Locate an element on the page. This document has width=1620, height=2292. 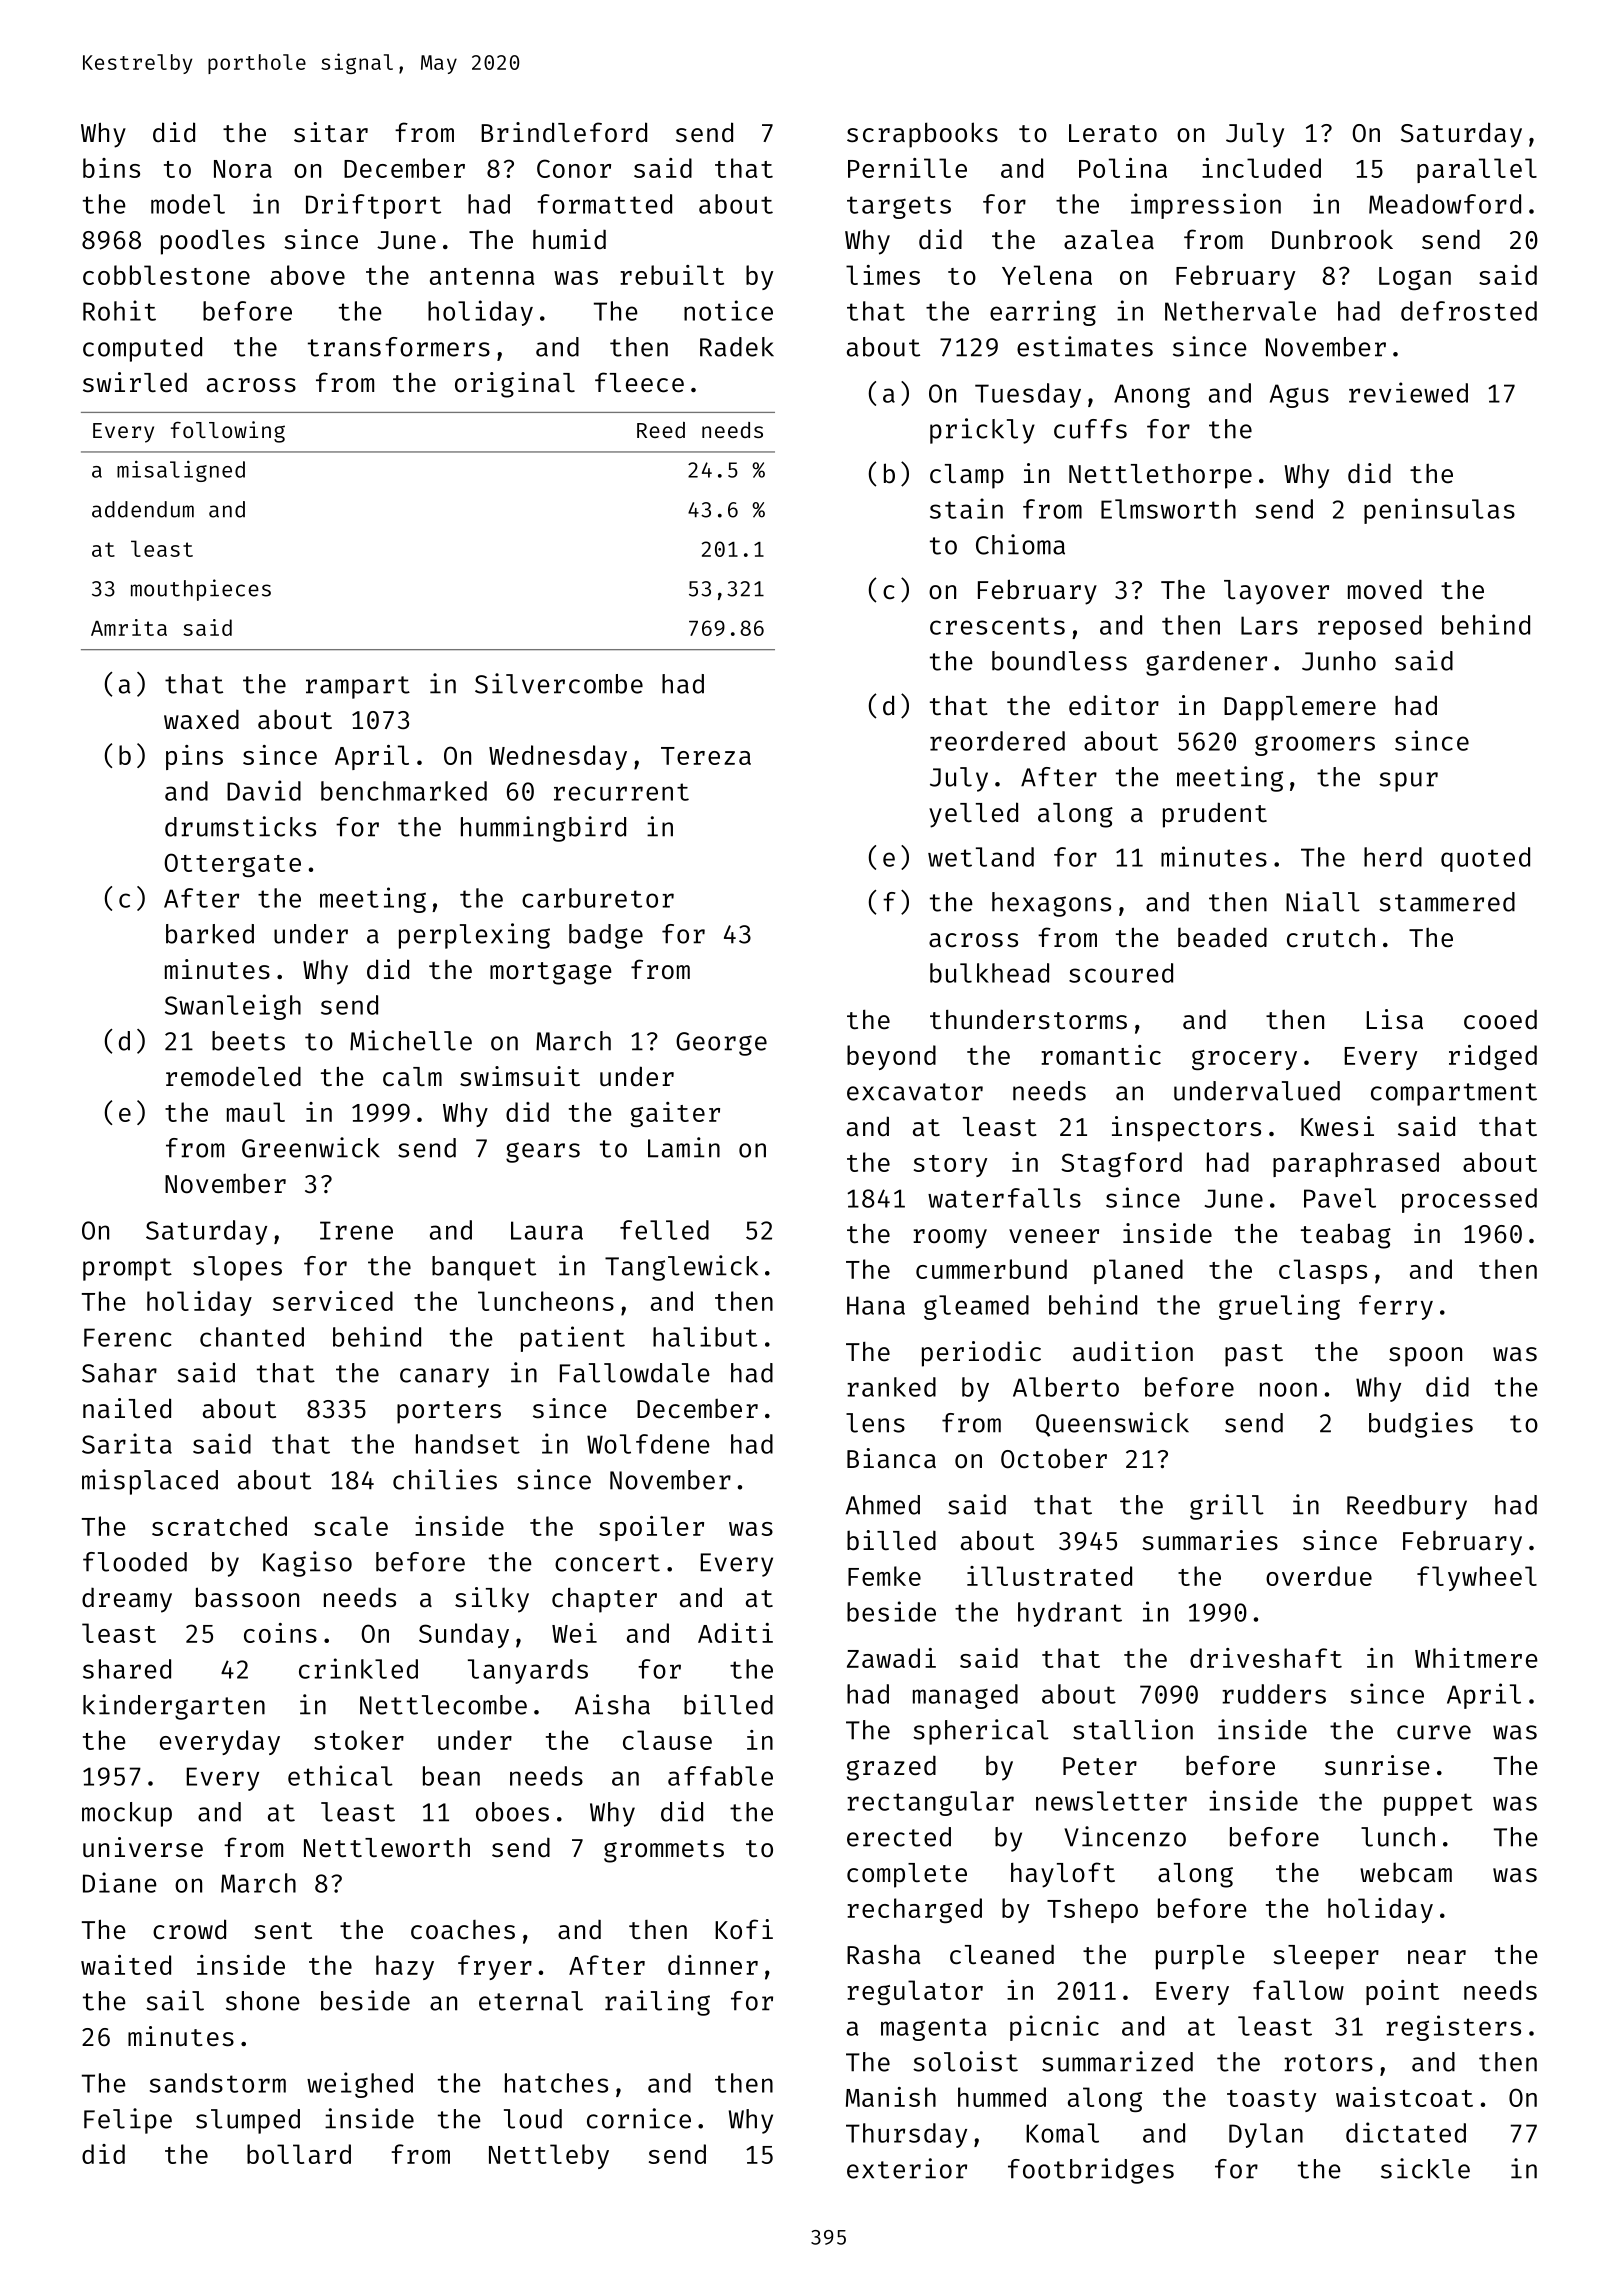
wetland is located at coordinates (981, 857).
